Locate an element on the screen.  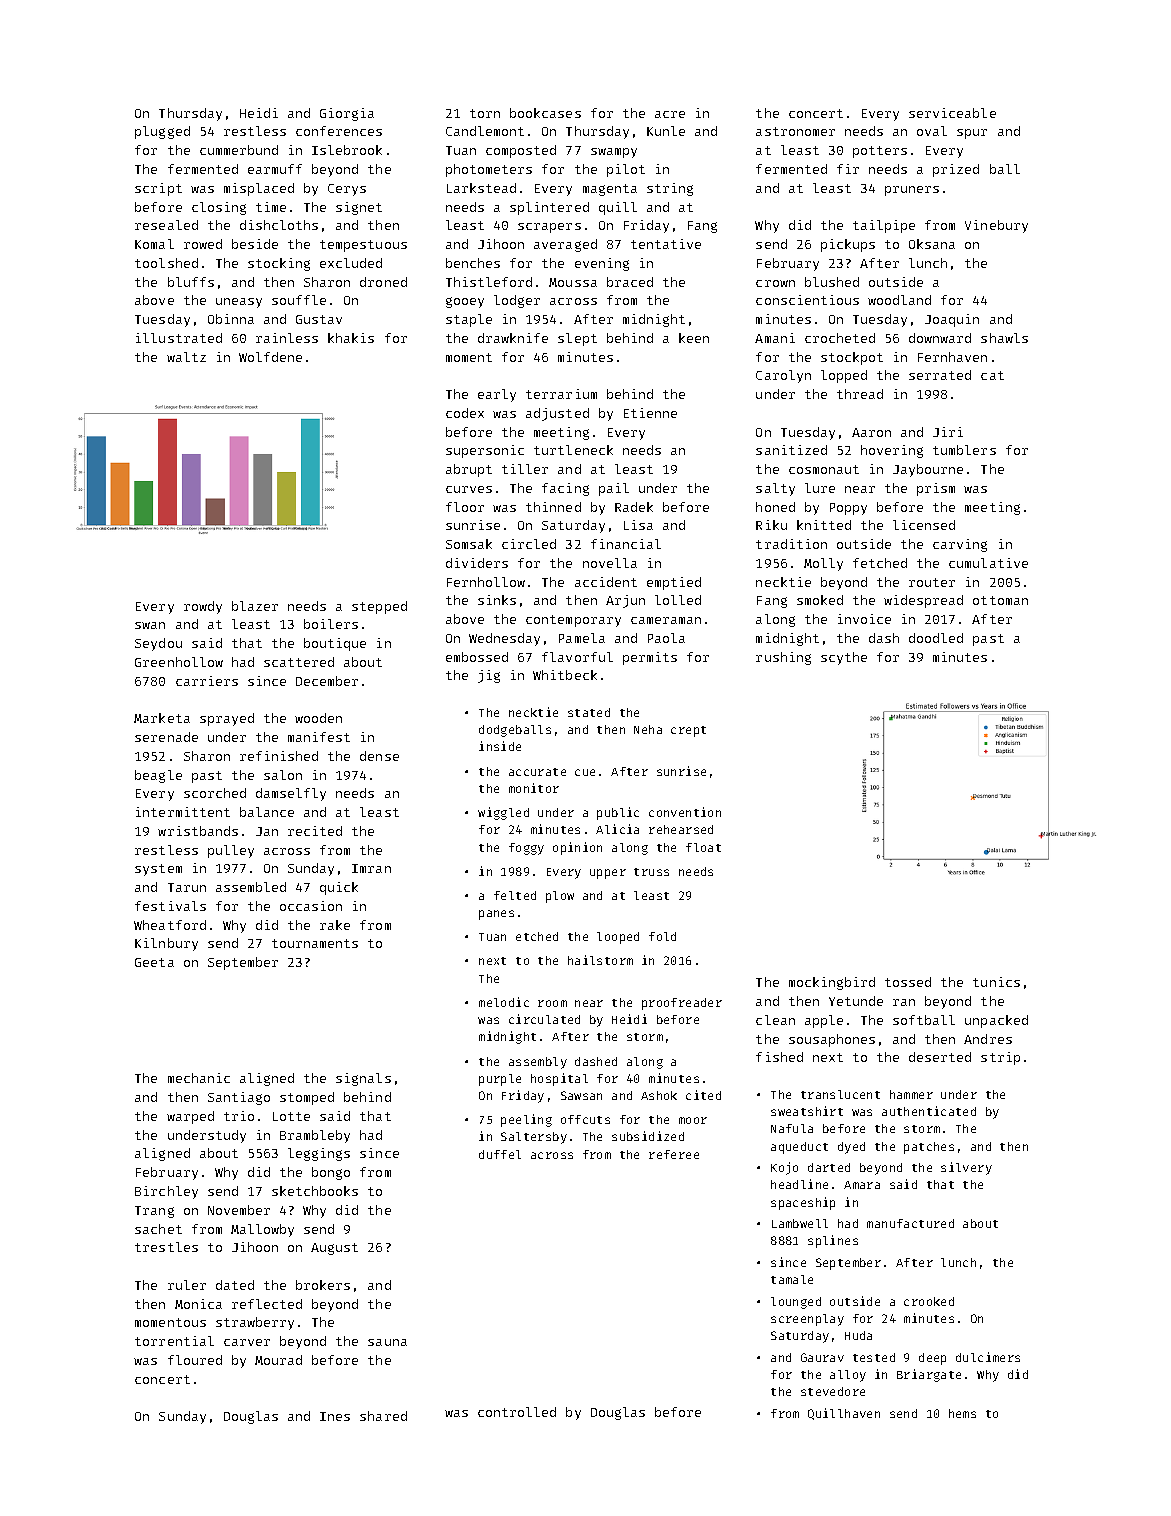
Giorgia is located at coordinates (347, 114).
